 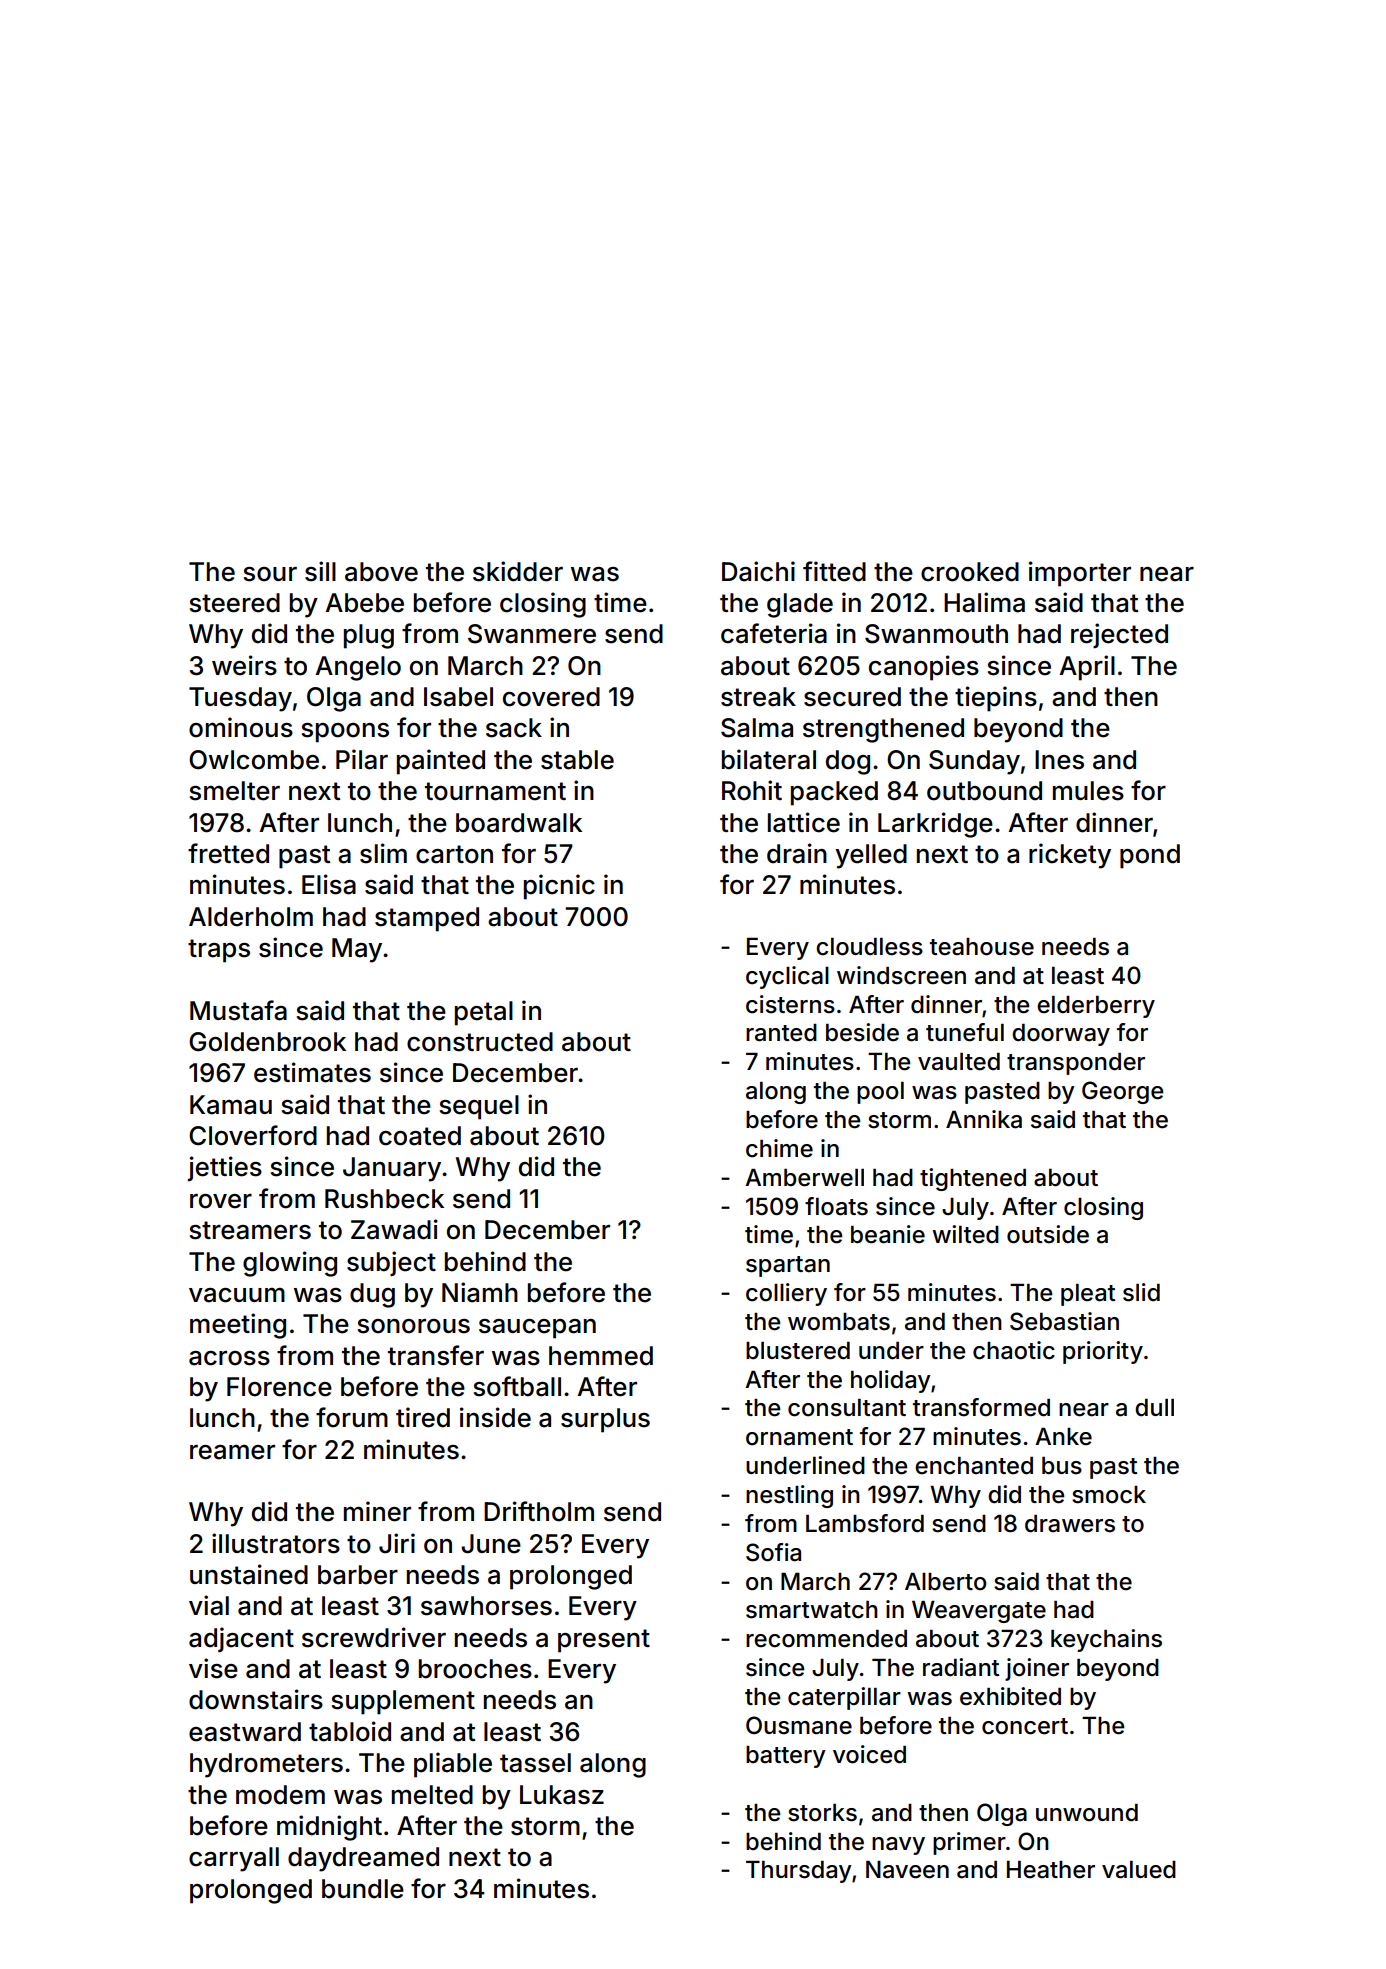 I want to click on dug, so click(x=372, y=1295).
